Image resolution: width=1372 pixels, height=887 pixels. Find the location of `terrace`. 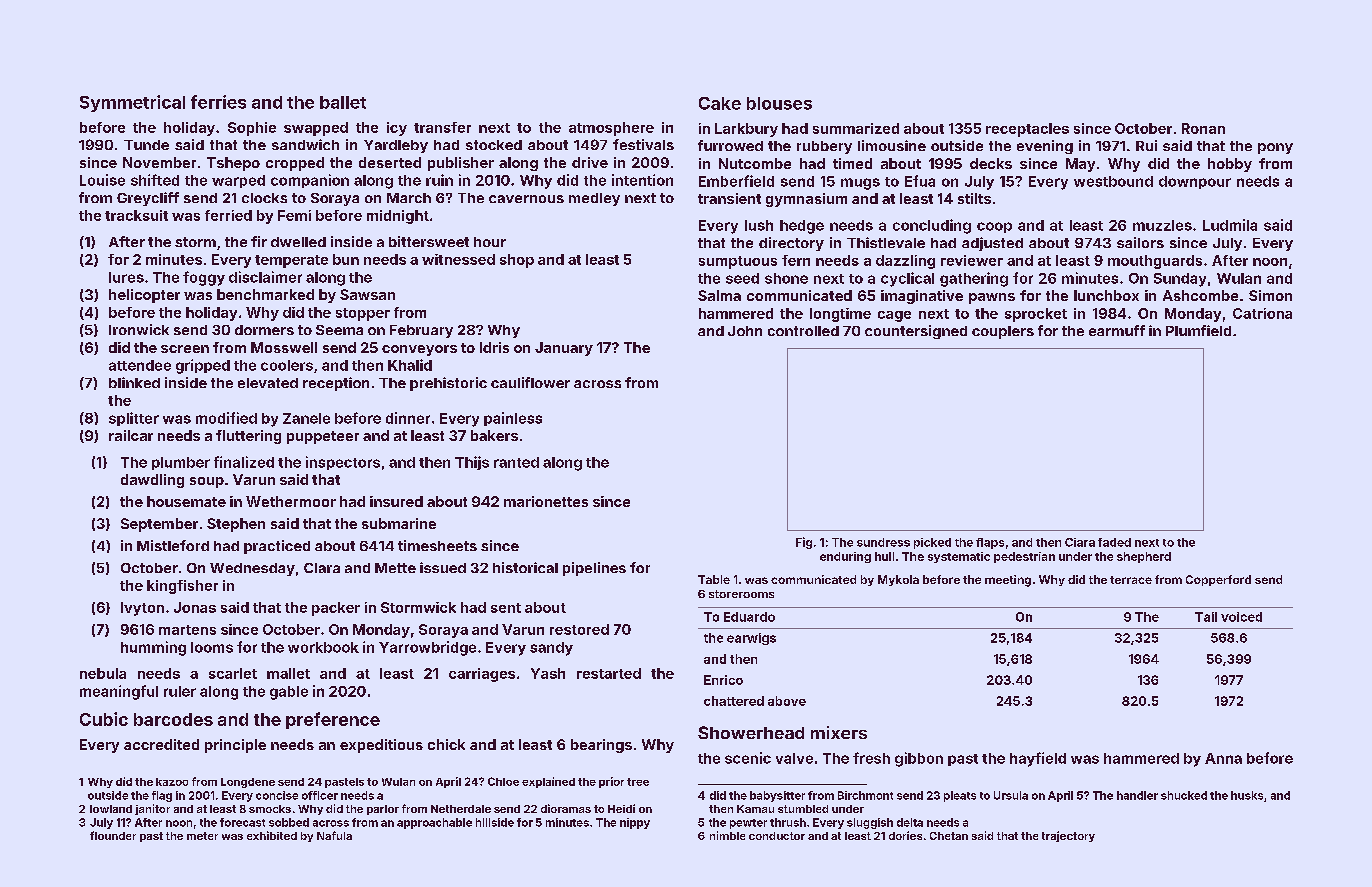

terrace is located at coordinates (1131, 580).
